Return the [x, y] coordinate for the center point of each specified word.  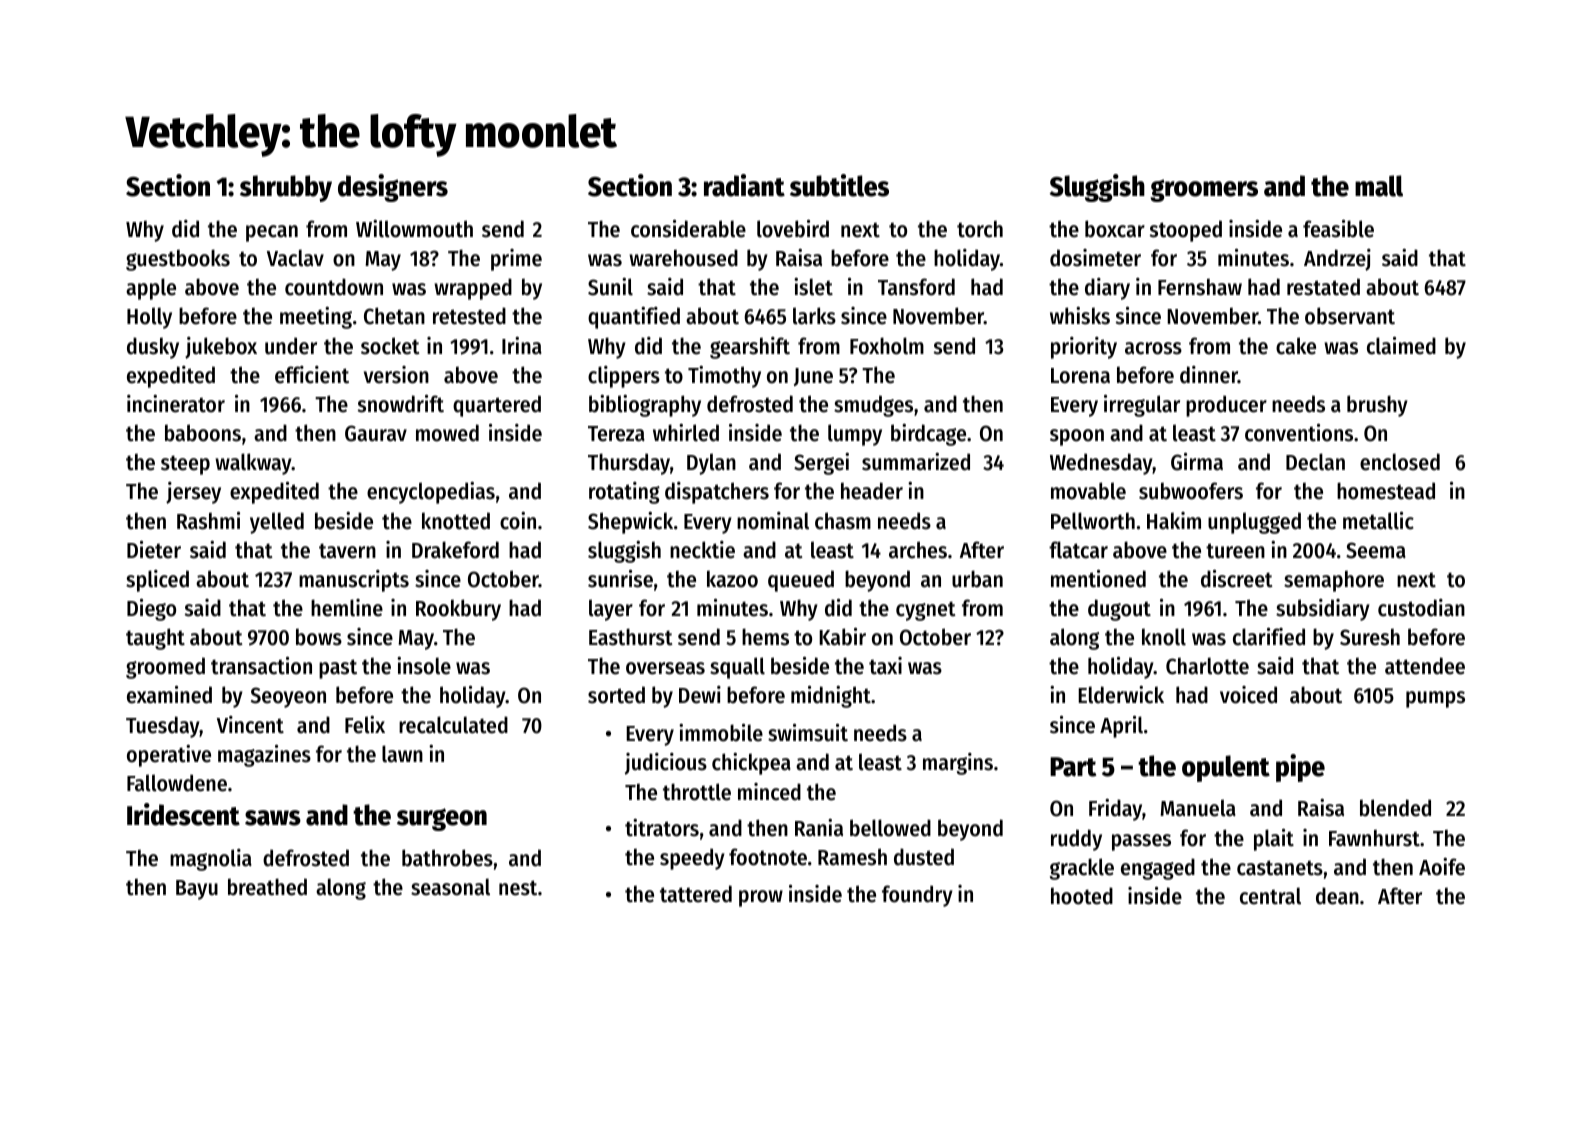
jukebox [221, 348]
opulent [1226, 768]
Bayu [197, 890]
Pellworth [1093, 521]
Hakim [1174, 521]
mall [1379, 186]
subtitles [839, 185]
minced [769, 792]
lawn [402, 754]
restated [1323, 287]
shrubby [286, 188]
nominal [773, 521]
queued [801, 581]
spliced [157, 581]
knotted [456, 521]
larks [814, 316]
